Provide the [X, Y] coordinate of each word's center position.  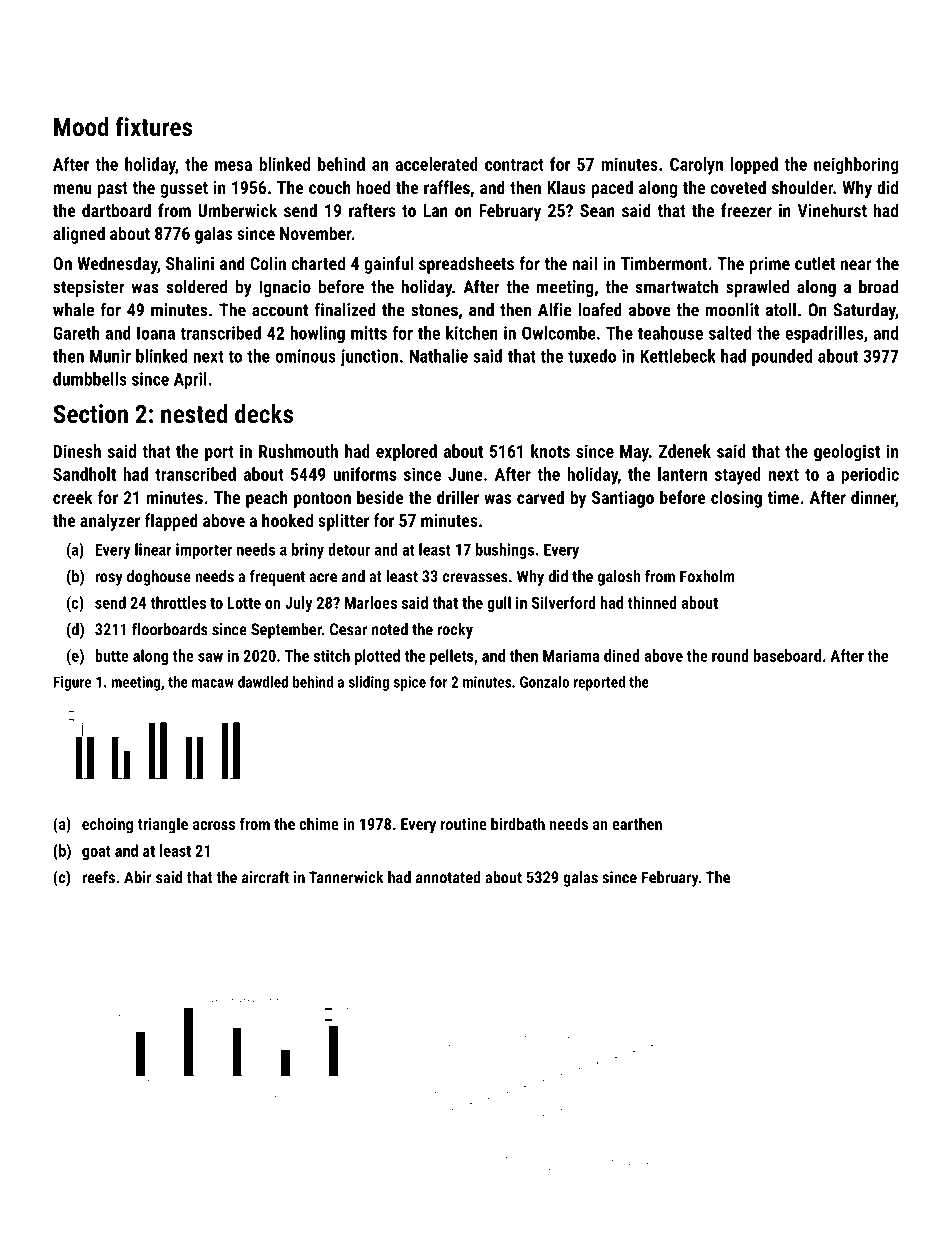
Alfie [555, 309]
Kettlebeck [678, 356]
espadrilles [824, 334]
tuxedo [592, 356]
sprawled [757, 288]
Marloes [371, 602]
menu [72, 189]
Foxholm [707, 576]
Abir [138, 877]
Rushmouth [298, 451]
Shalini [190, 263]
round [730, 655]
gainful [388, 265]
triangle [163, 825]
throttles [178, 602]
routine [464, 824]
